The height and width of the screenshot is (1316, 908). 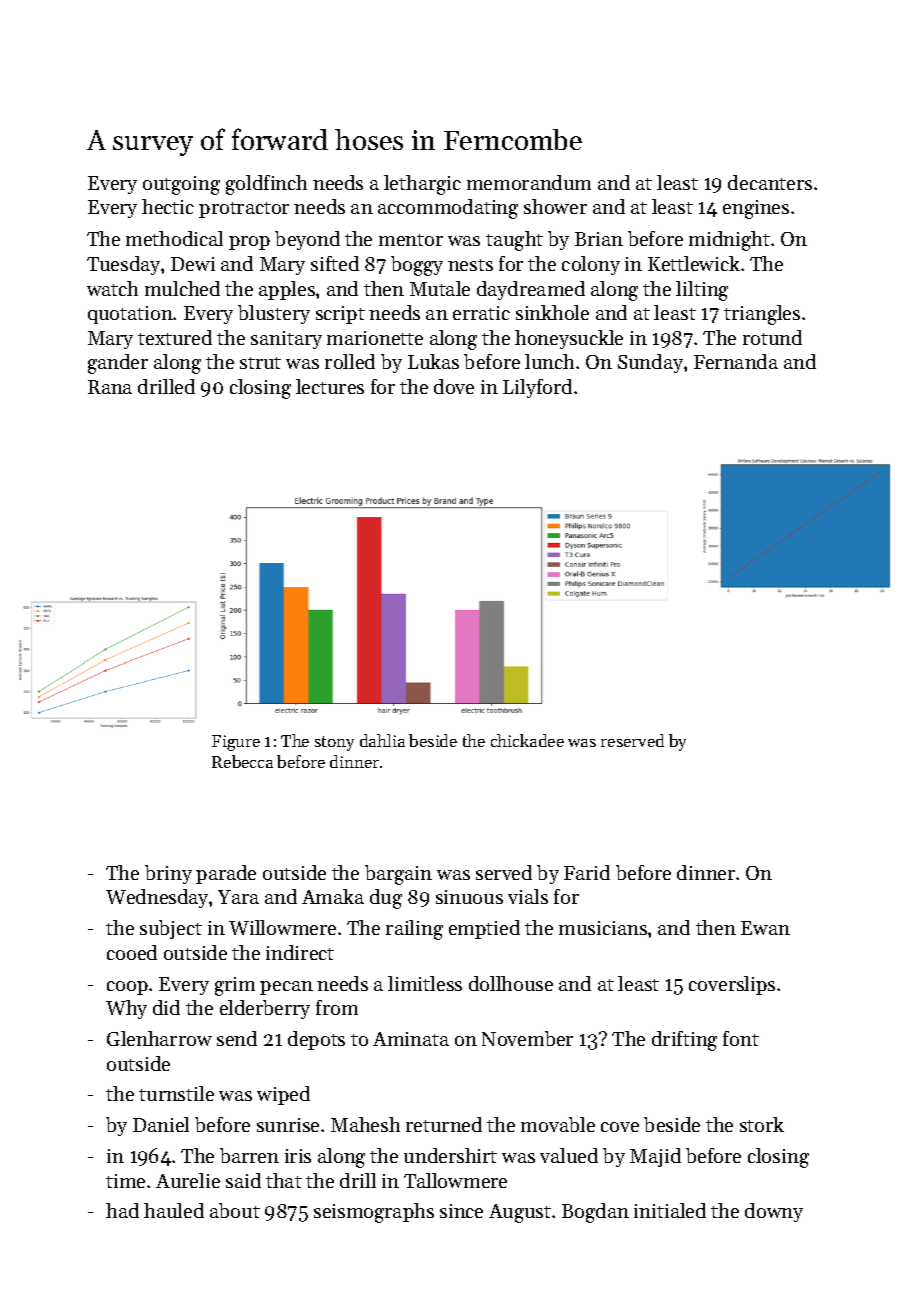 I want to click on beyond, so click(x=307, y=240).
